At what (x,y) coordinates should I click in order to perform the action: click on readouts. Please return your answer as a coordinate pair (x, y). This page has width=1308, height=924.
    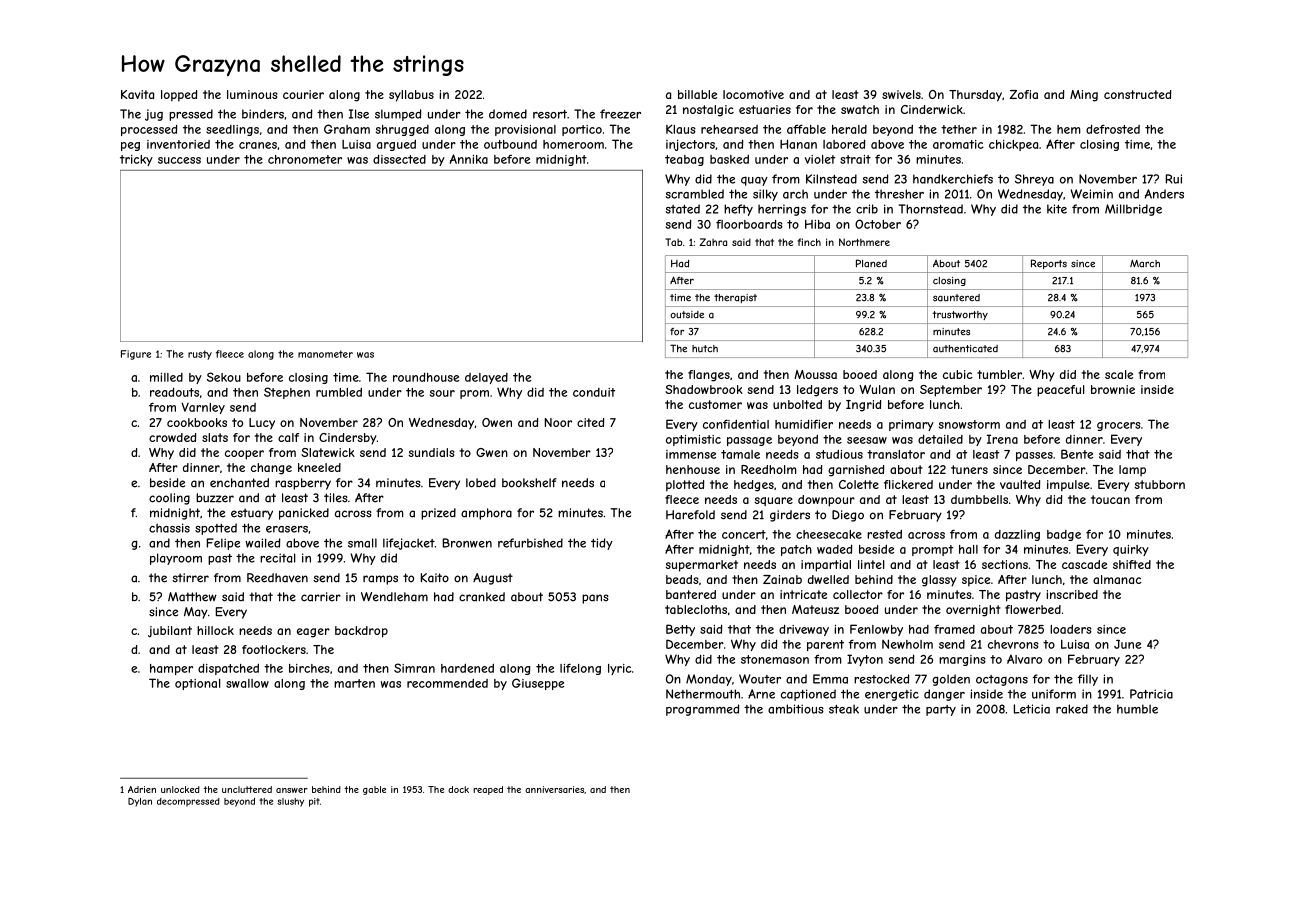
    Looking at the image, I should click on (174, 392).
